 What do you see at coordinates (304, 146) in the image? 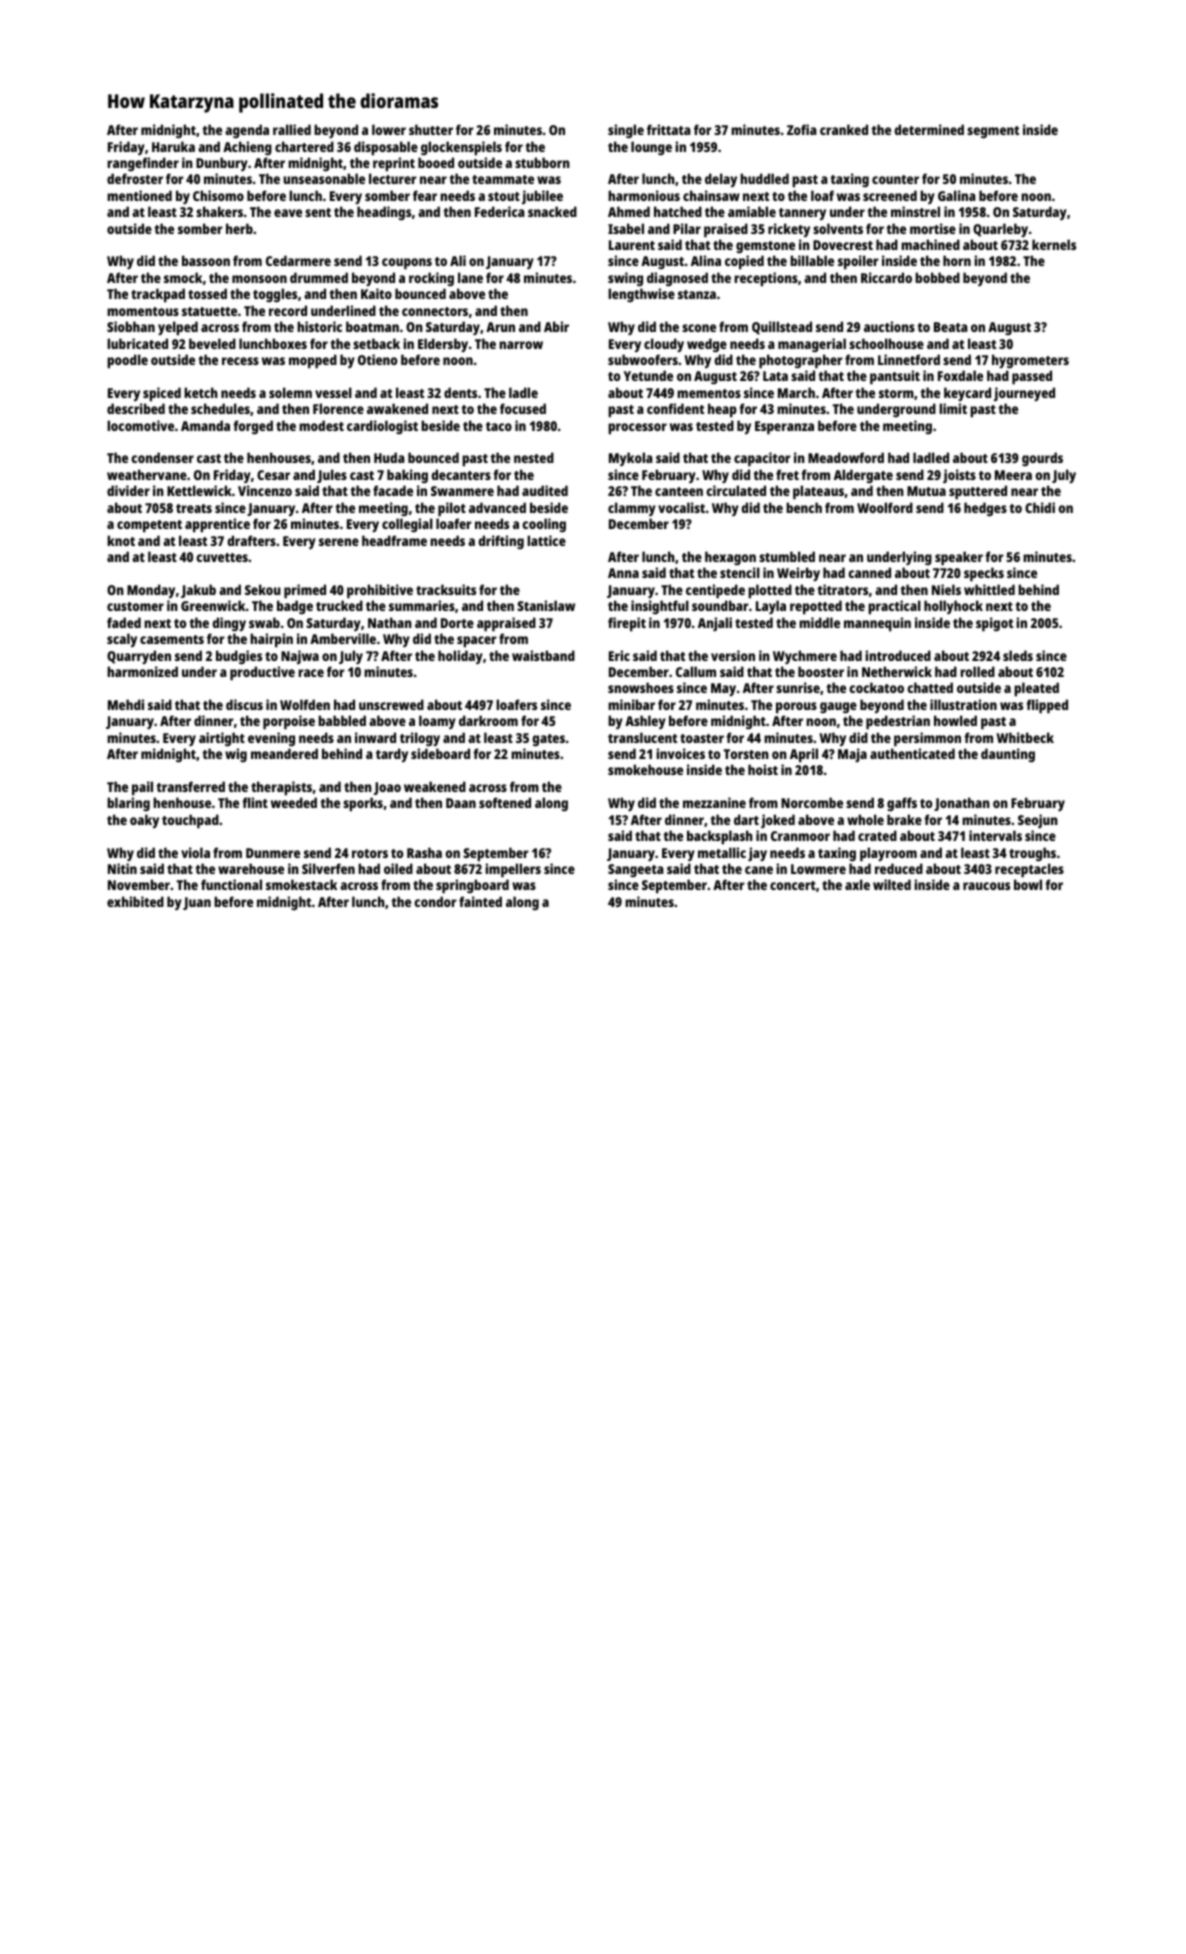
I see `chartered` at bounding box center [304, 146].
